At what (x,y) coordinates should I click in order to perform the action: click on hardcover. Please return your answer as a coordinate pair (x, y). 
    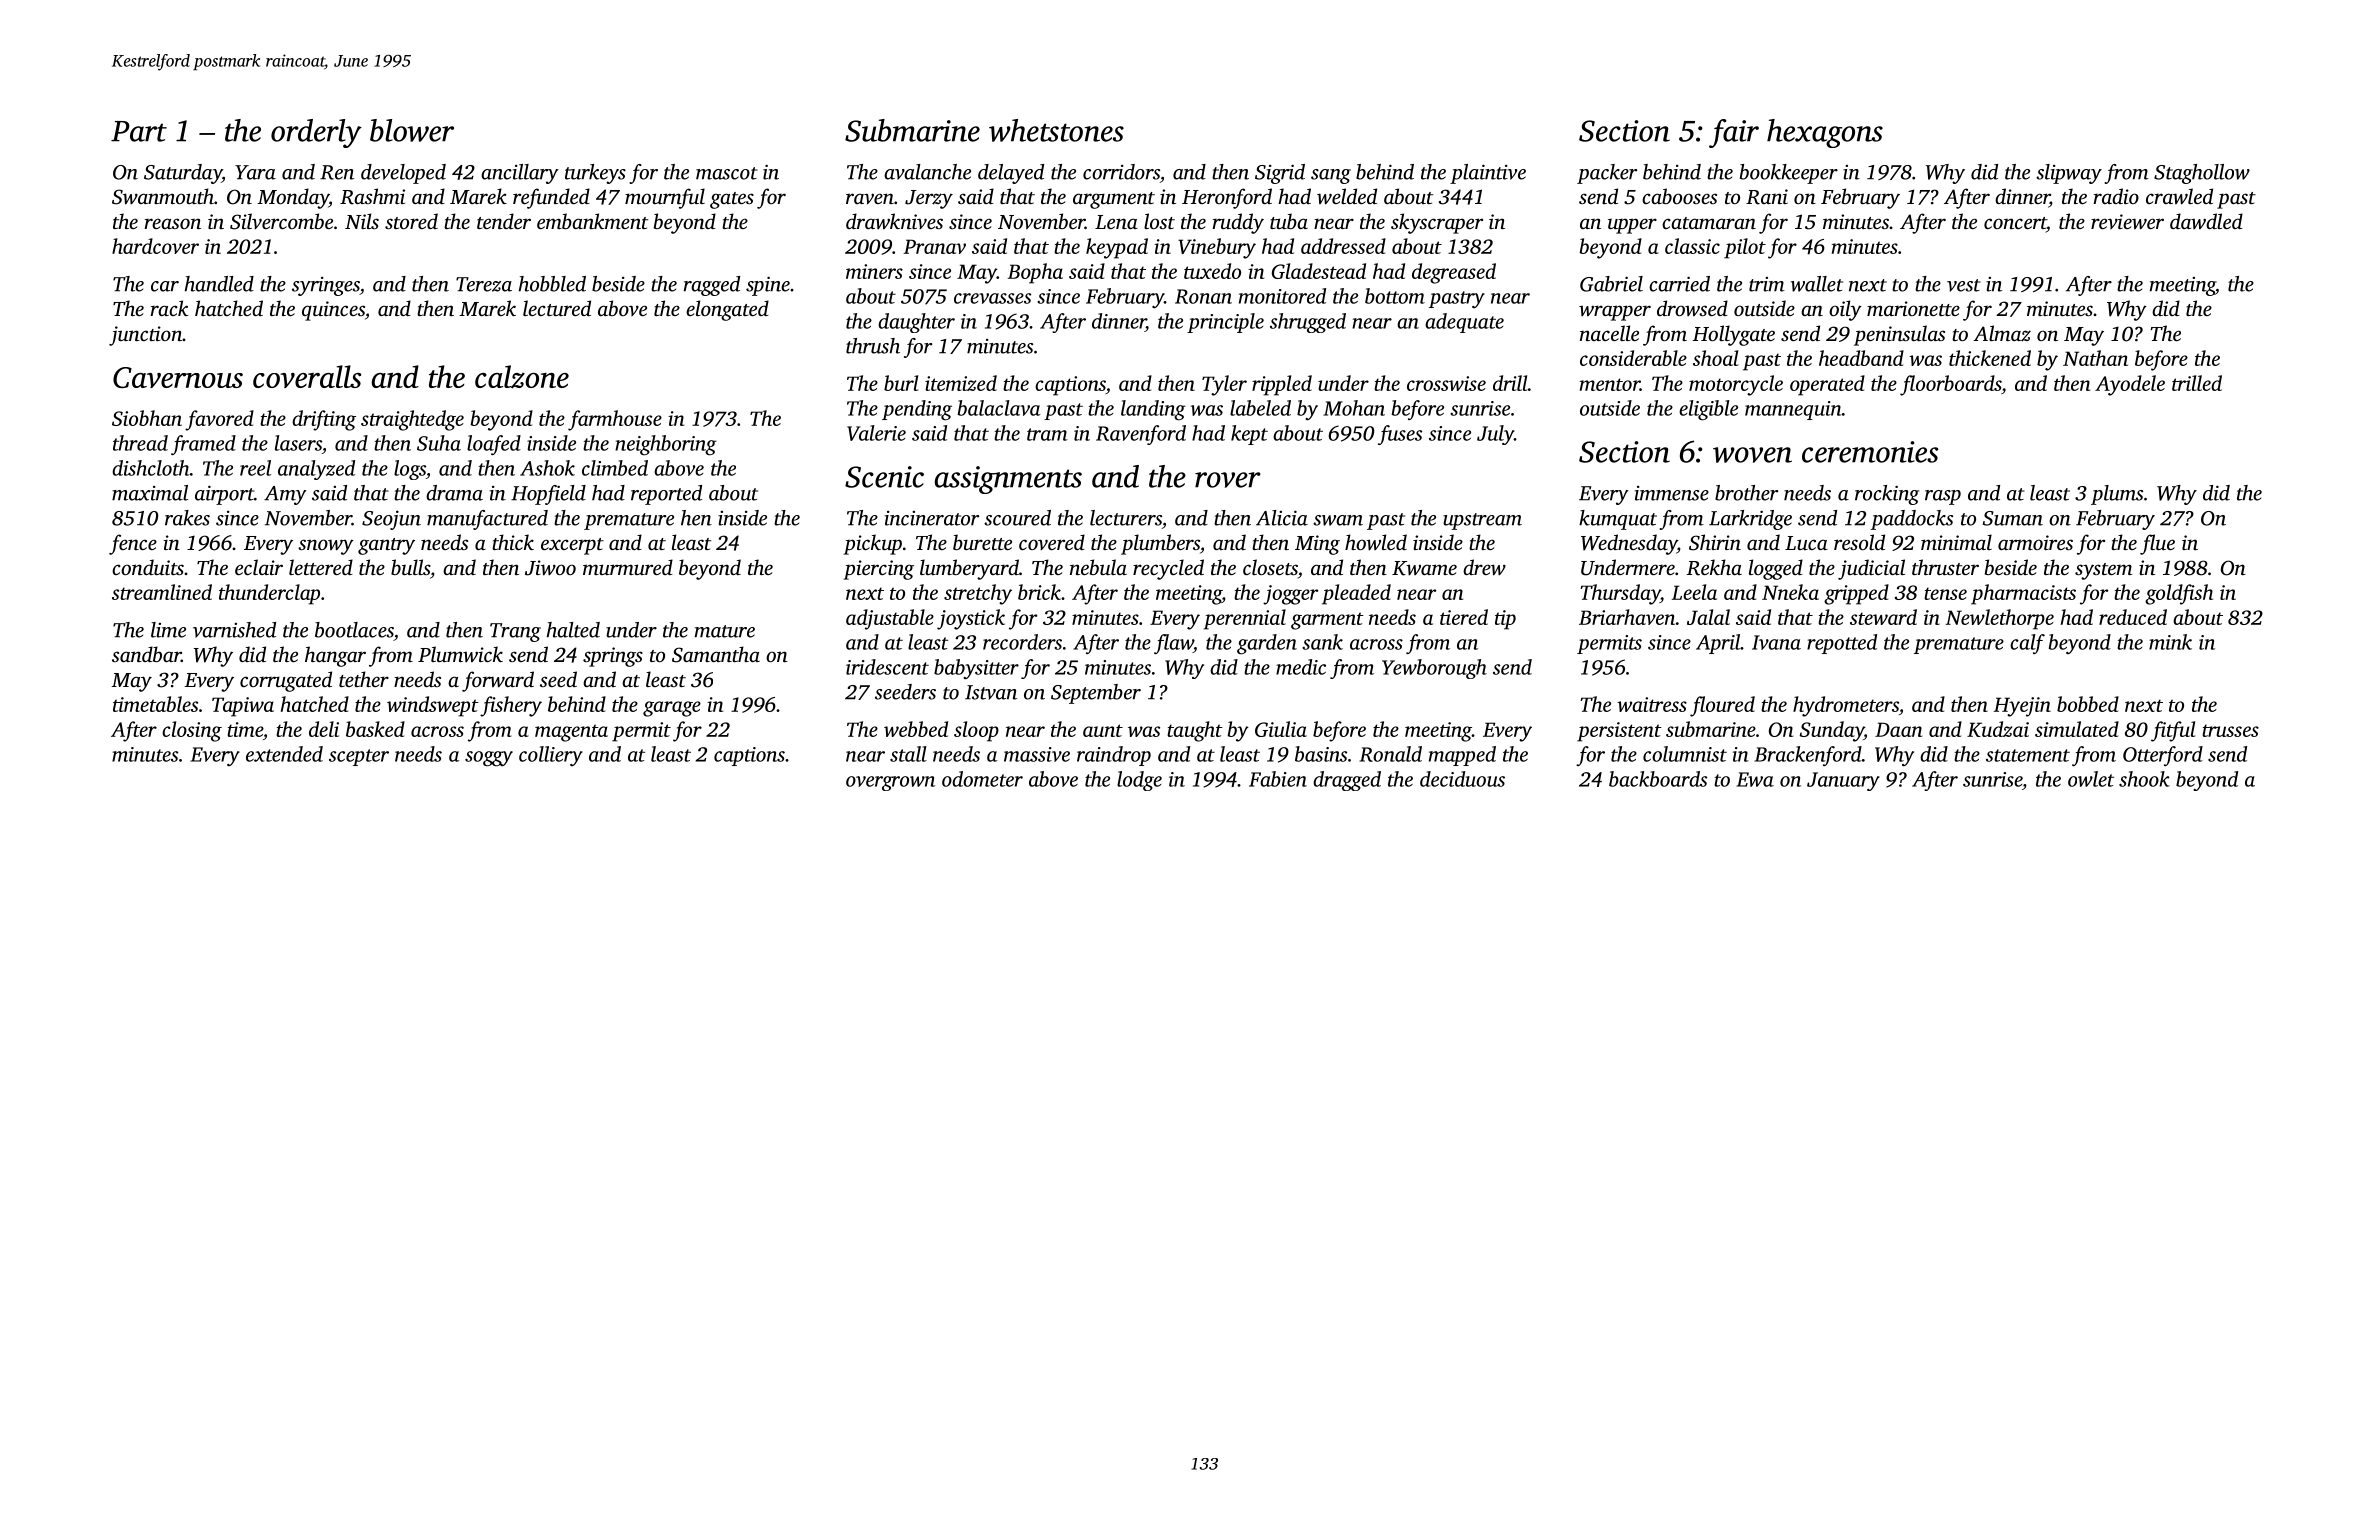
    Looking at the image, I should click on (155, 246).
